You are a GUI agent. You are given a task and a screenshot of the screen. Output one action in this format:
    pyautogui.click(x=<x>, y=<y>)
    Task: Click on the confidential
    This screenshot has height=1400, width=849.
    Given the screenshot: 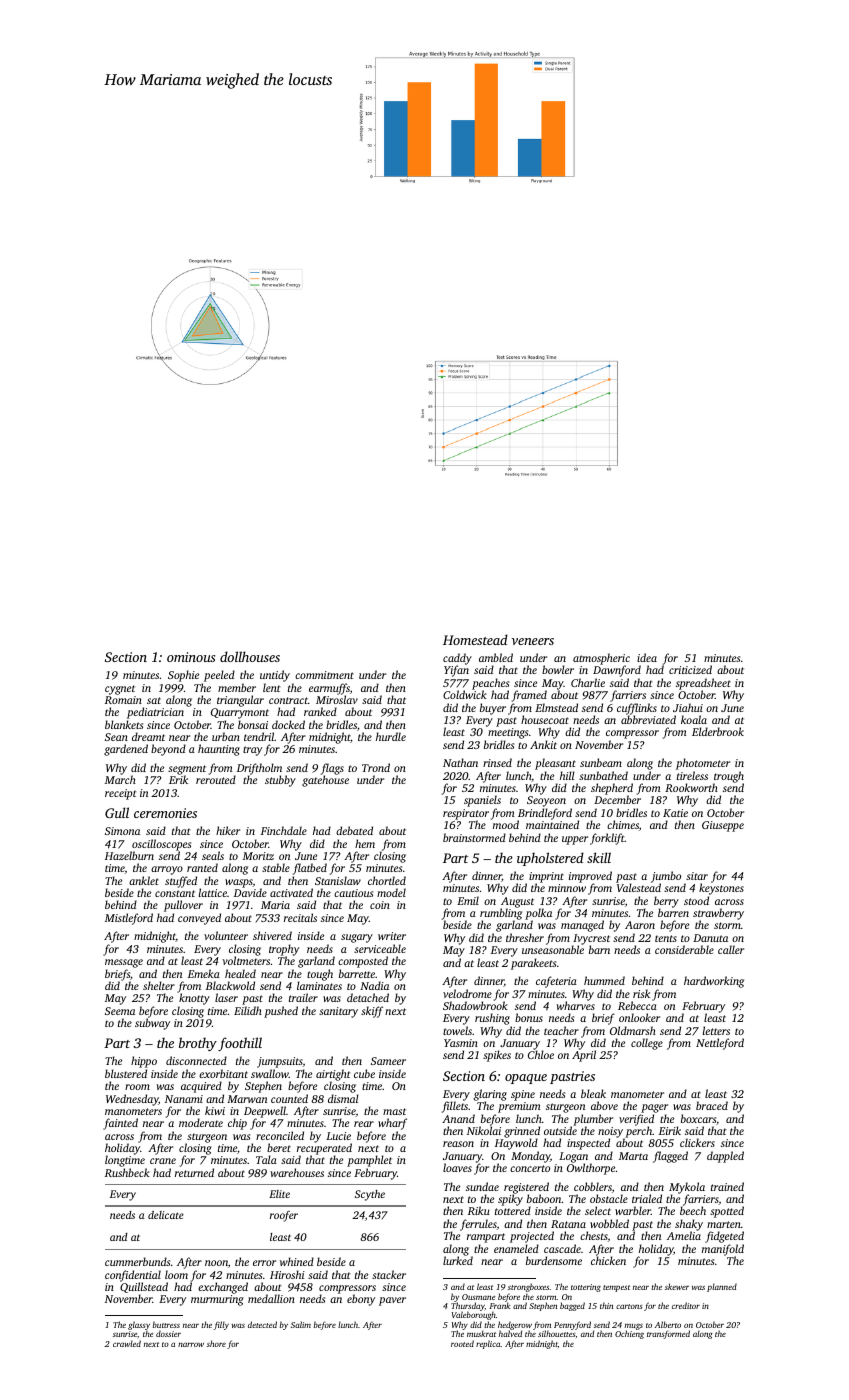 What is the action you would take?
    pyautogui.click(x=133, y=1276)
